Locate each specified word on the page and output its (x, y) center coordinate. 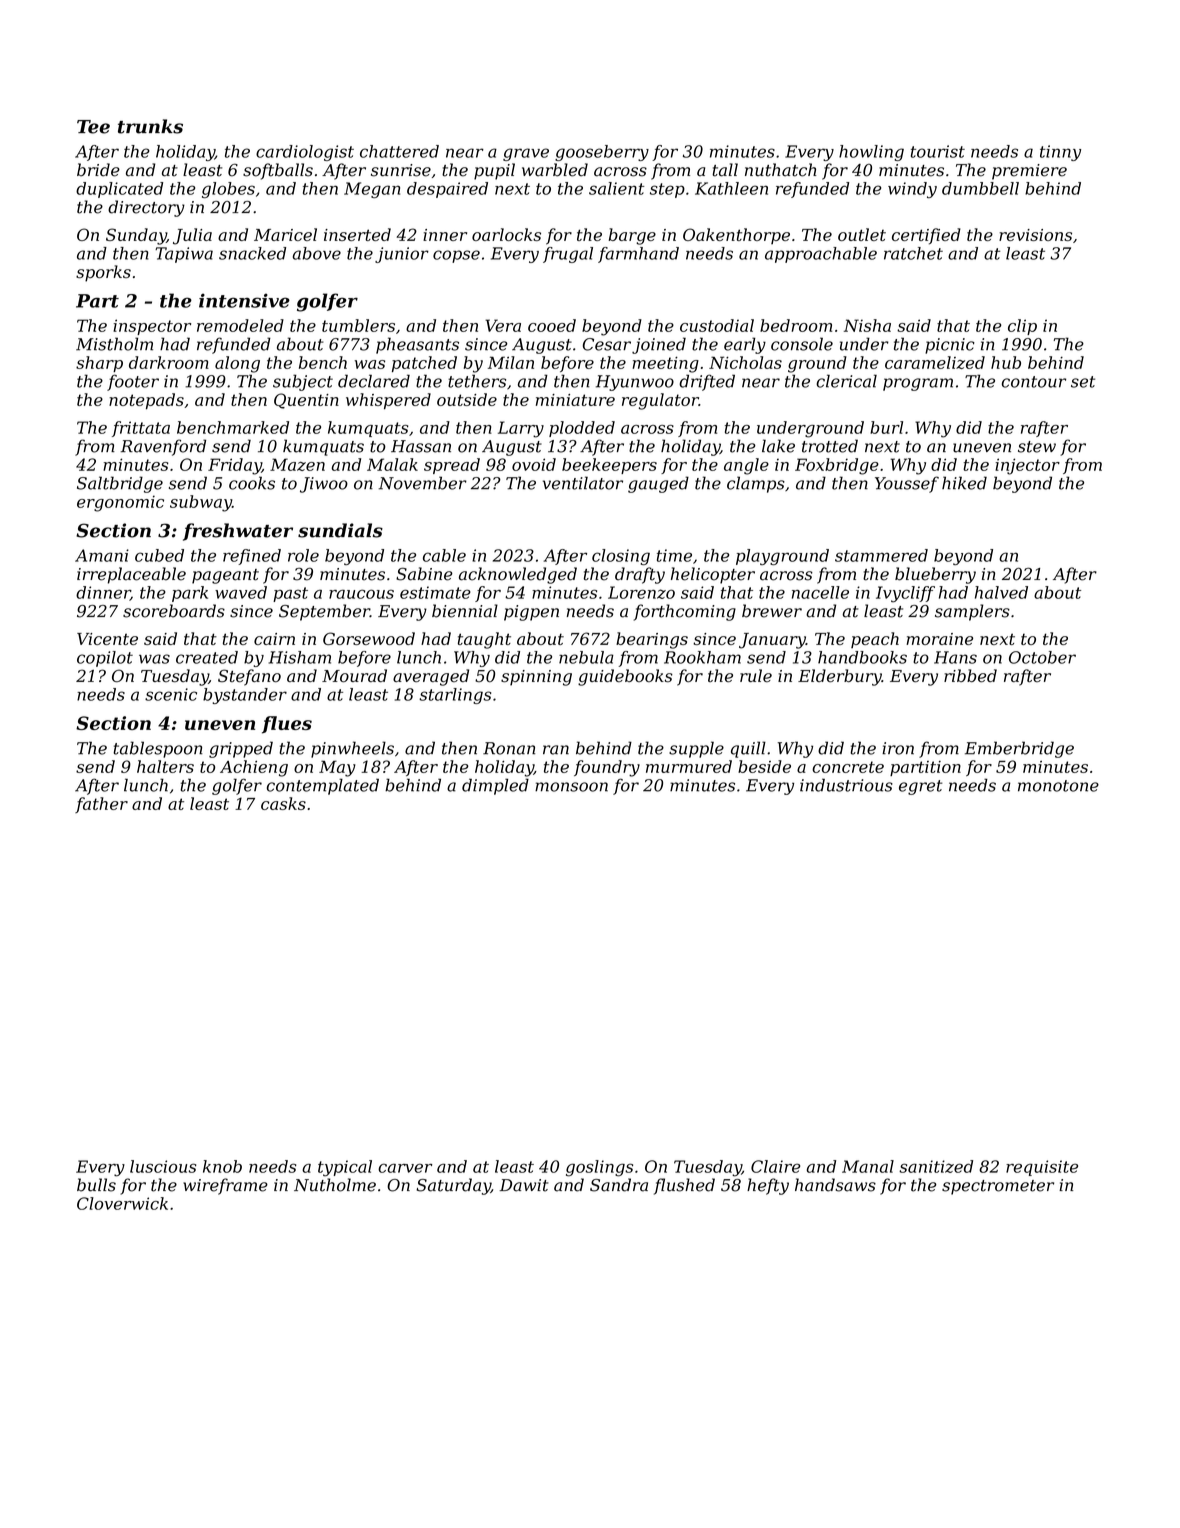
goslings (599, 1168)
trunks (150, 126)
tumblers (358, 325)
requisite (1042, 1168)
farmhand (638, 255)
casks (283, 803)
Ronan (509, 748)
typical (345, 1168)
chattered (399, 151)
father (101, 805)
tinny (1060, 153)
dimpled (495, 786)
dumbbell (980, 188)
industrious (846, 785)
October (1042, 657)
